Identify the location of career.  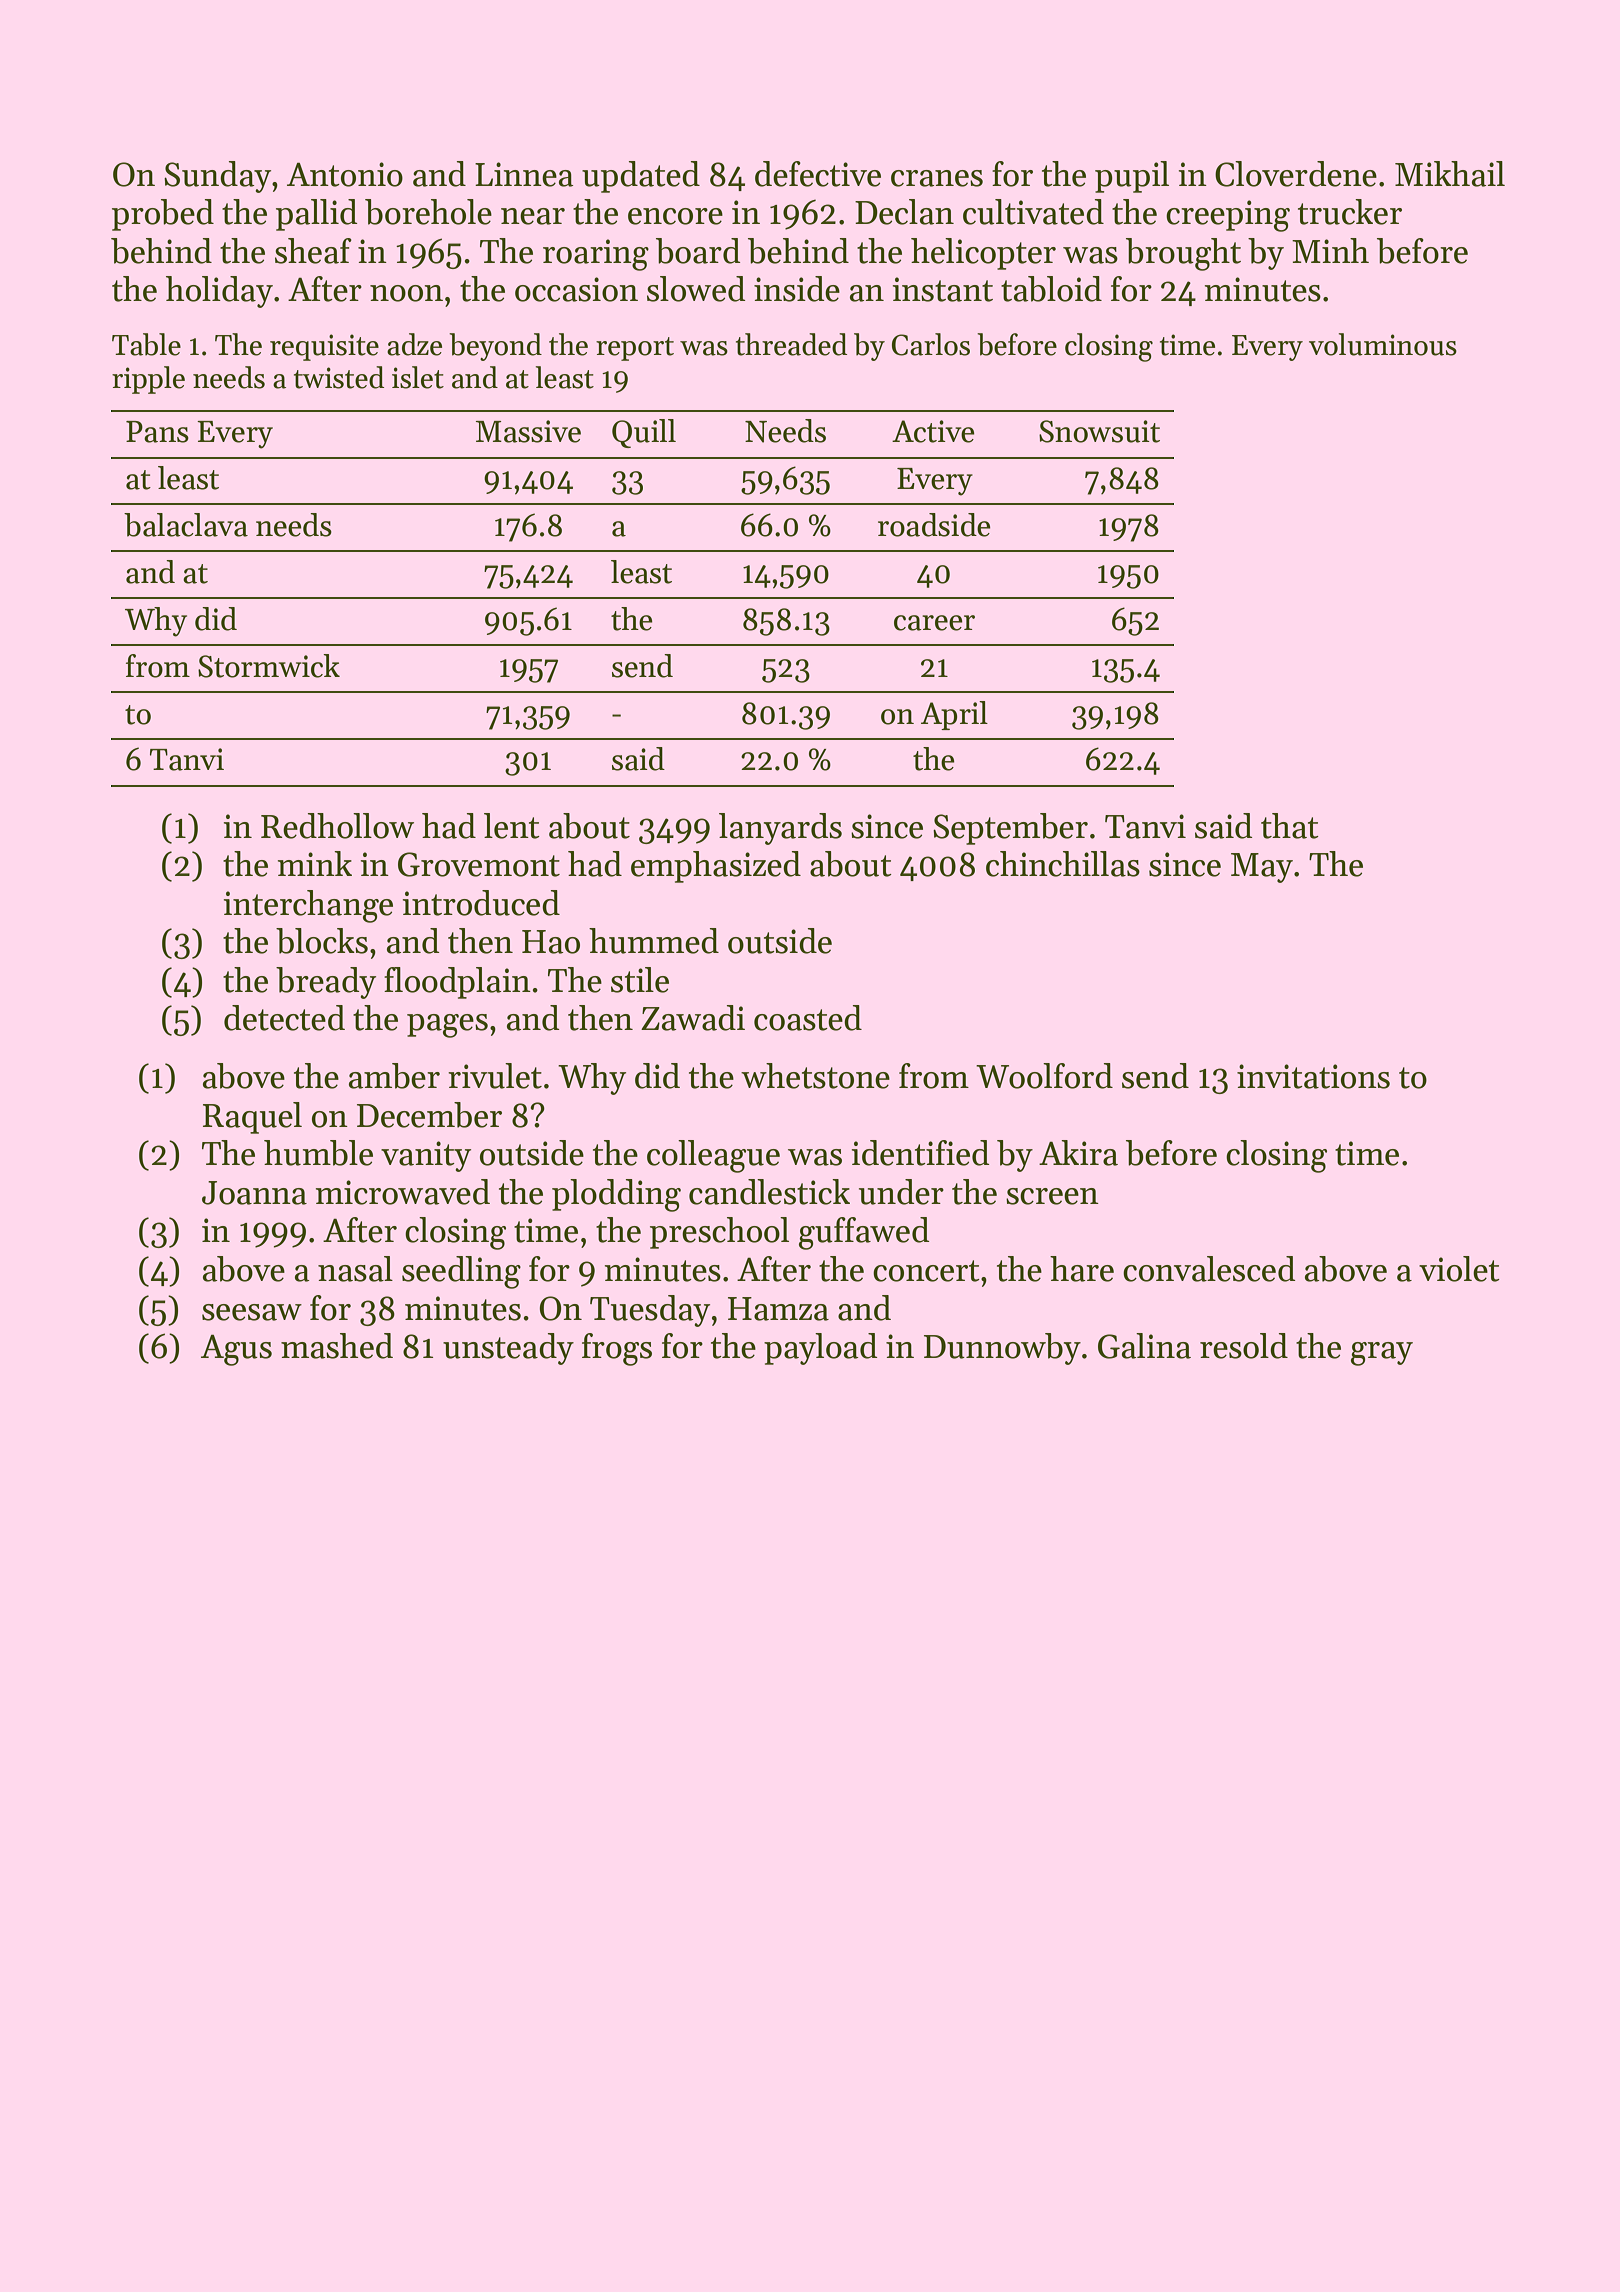
(934, 623).
